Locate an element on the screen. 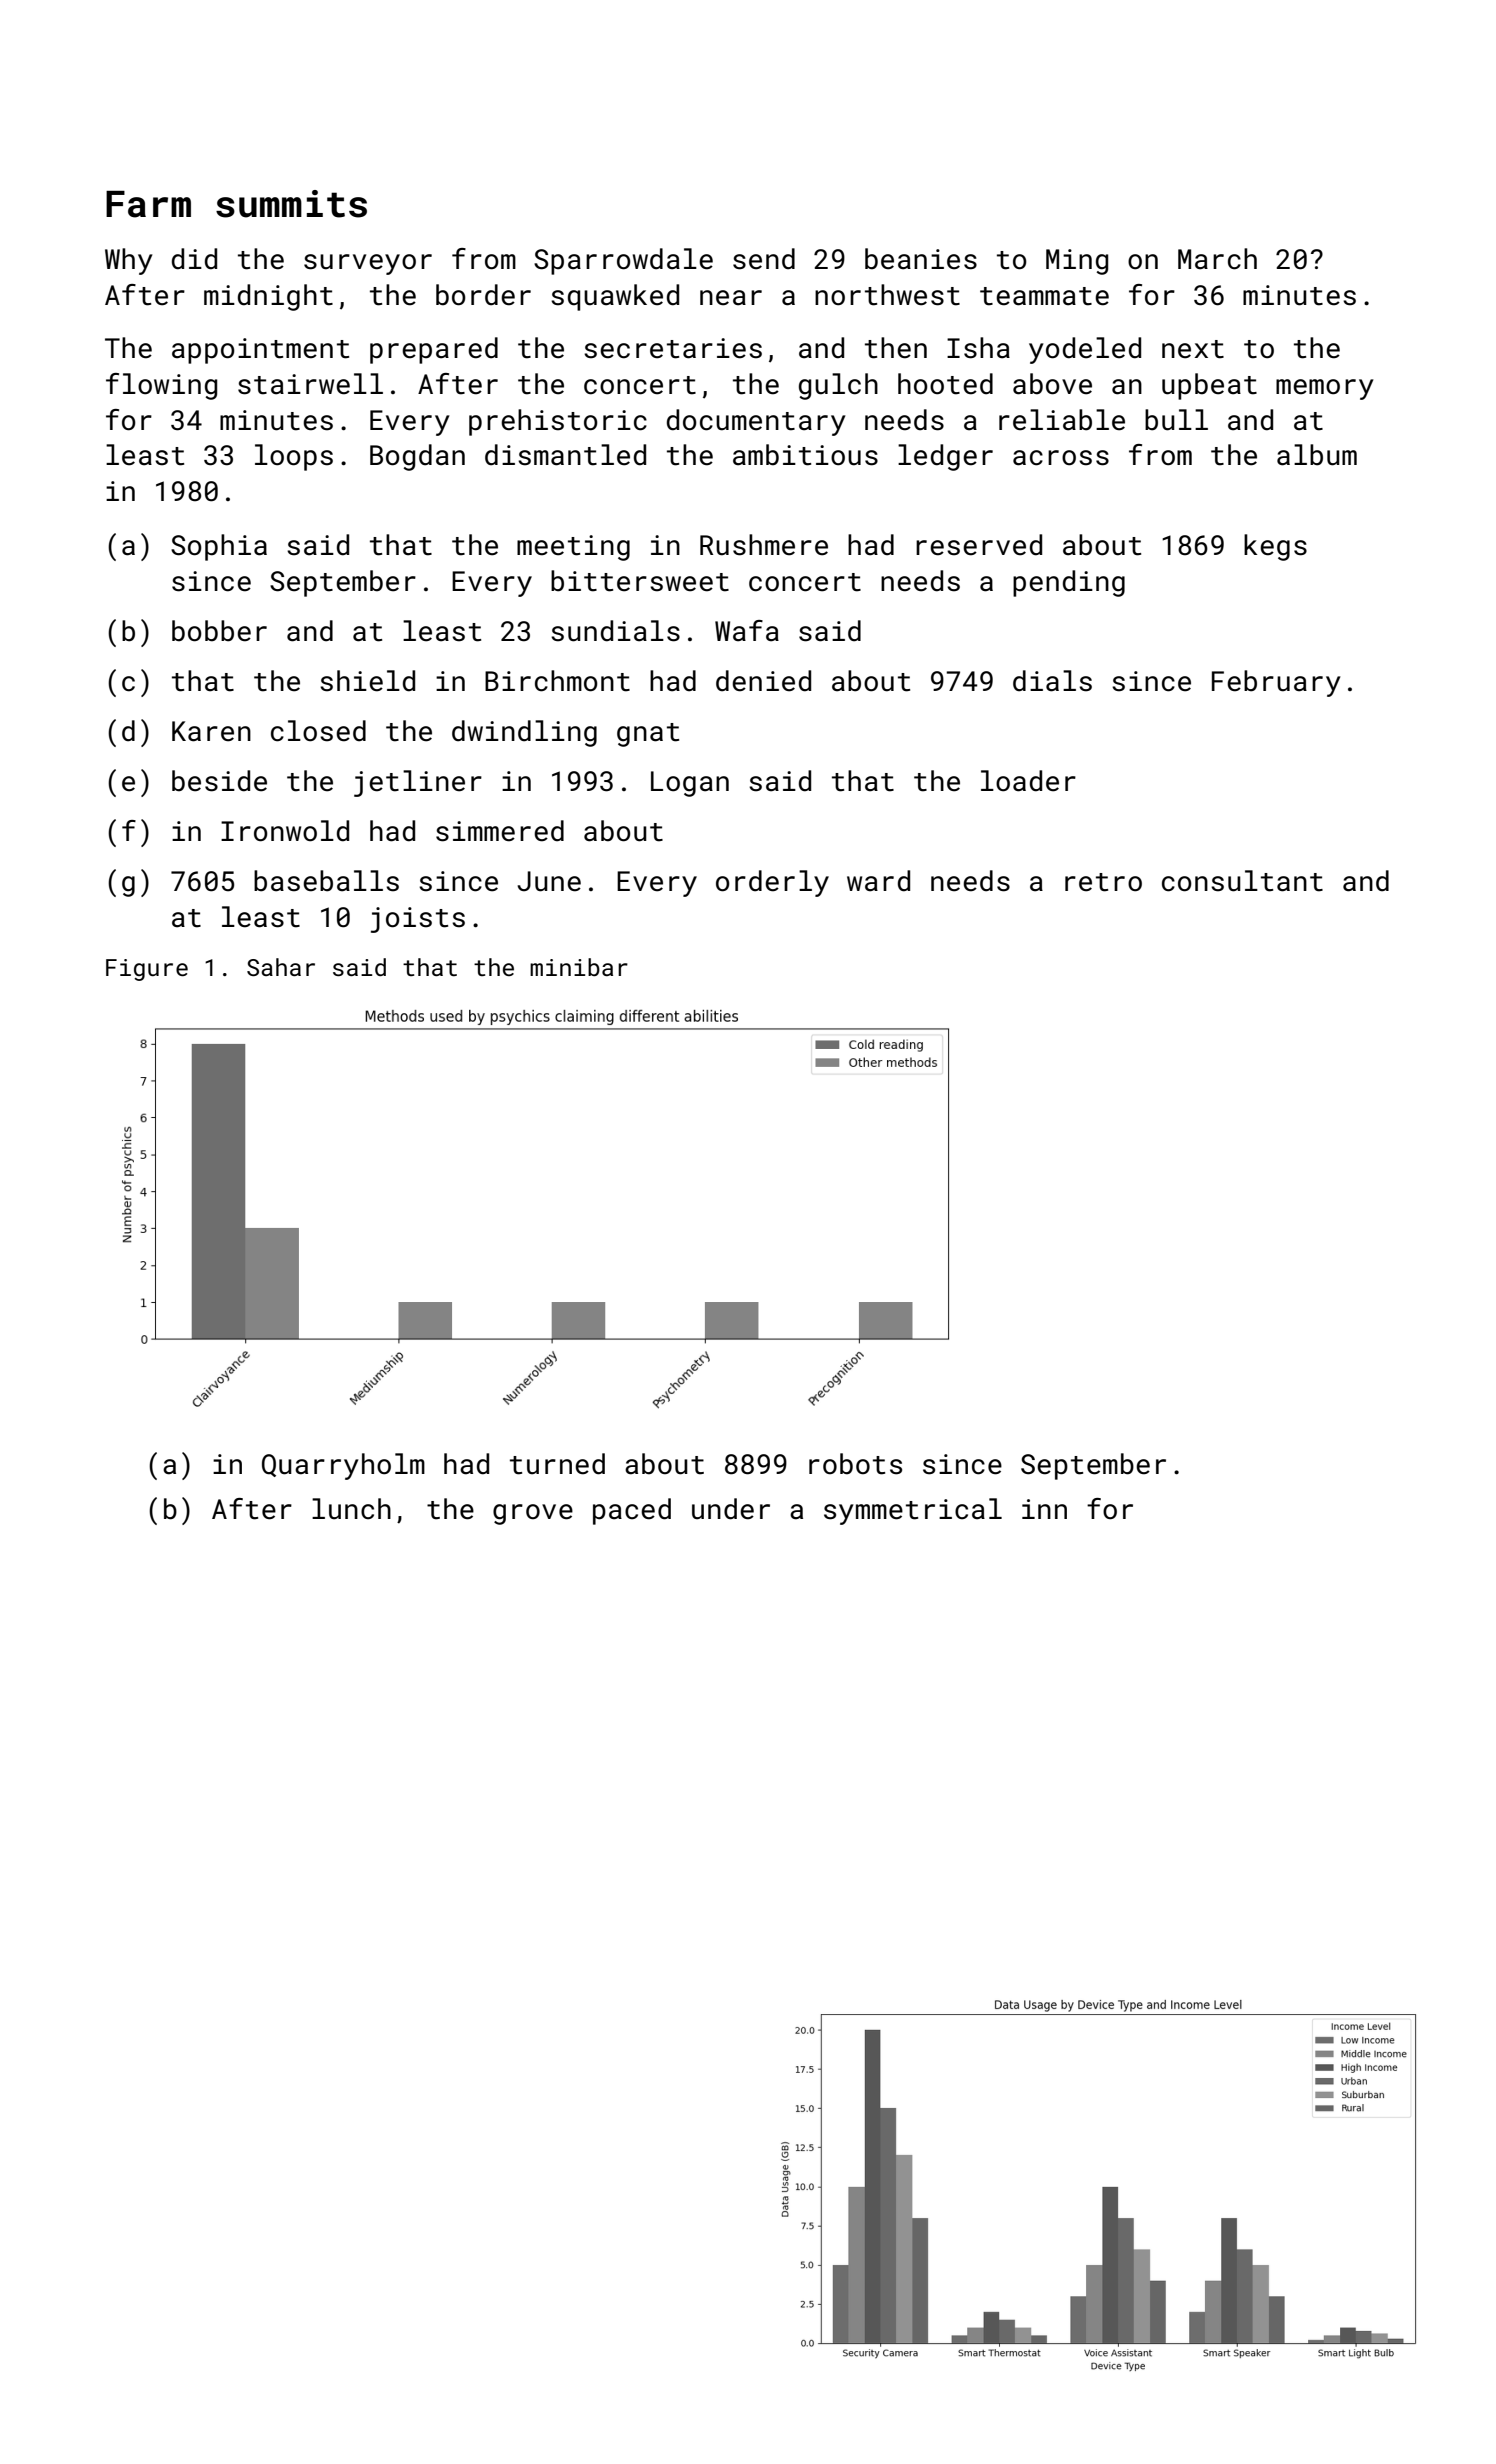  midnight is located at coordinates (268, 297).
